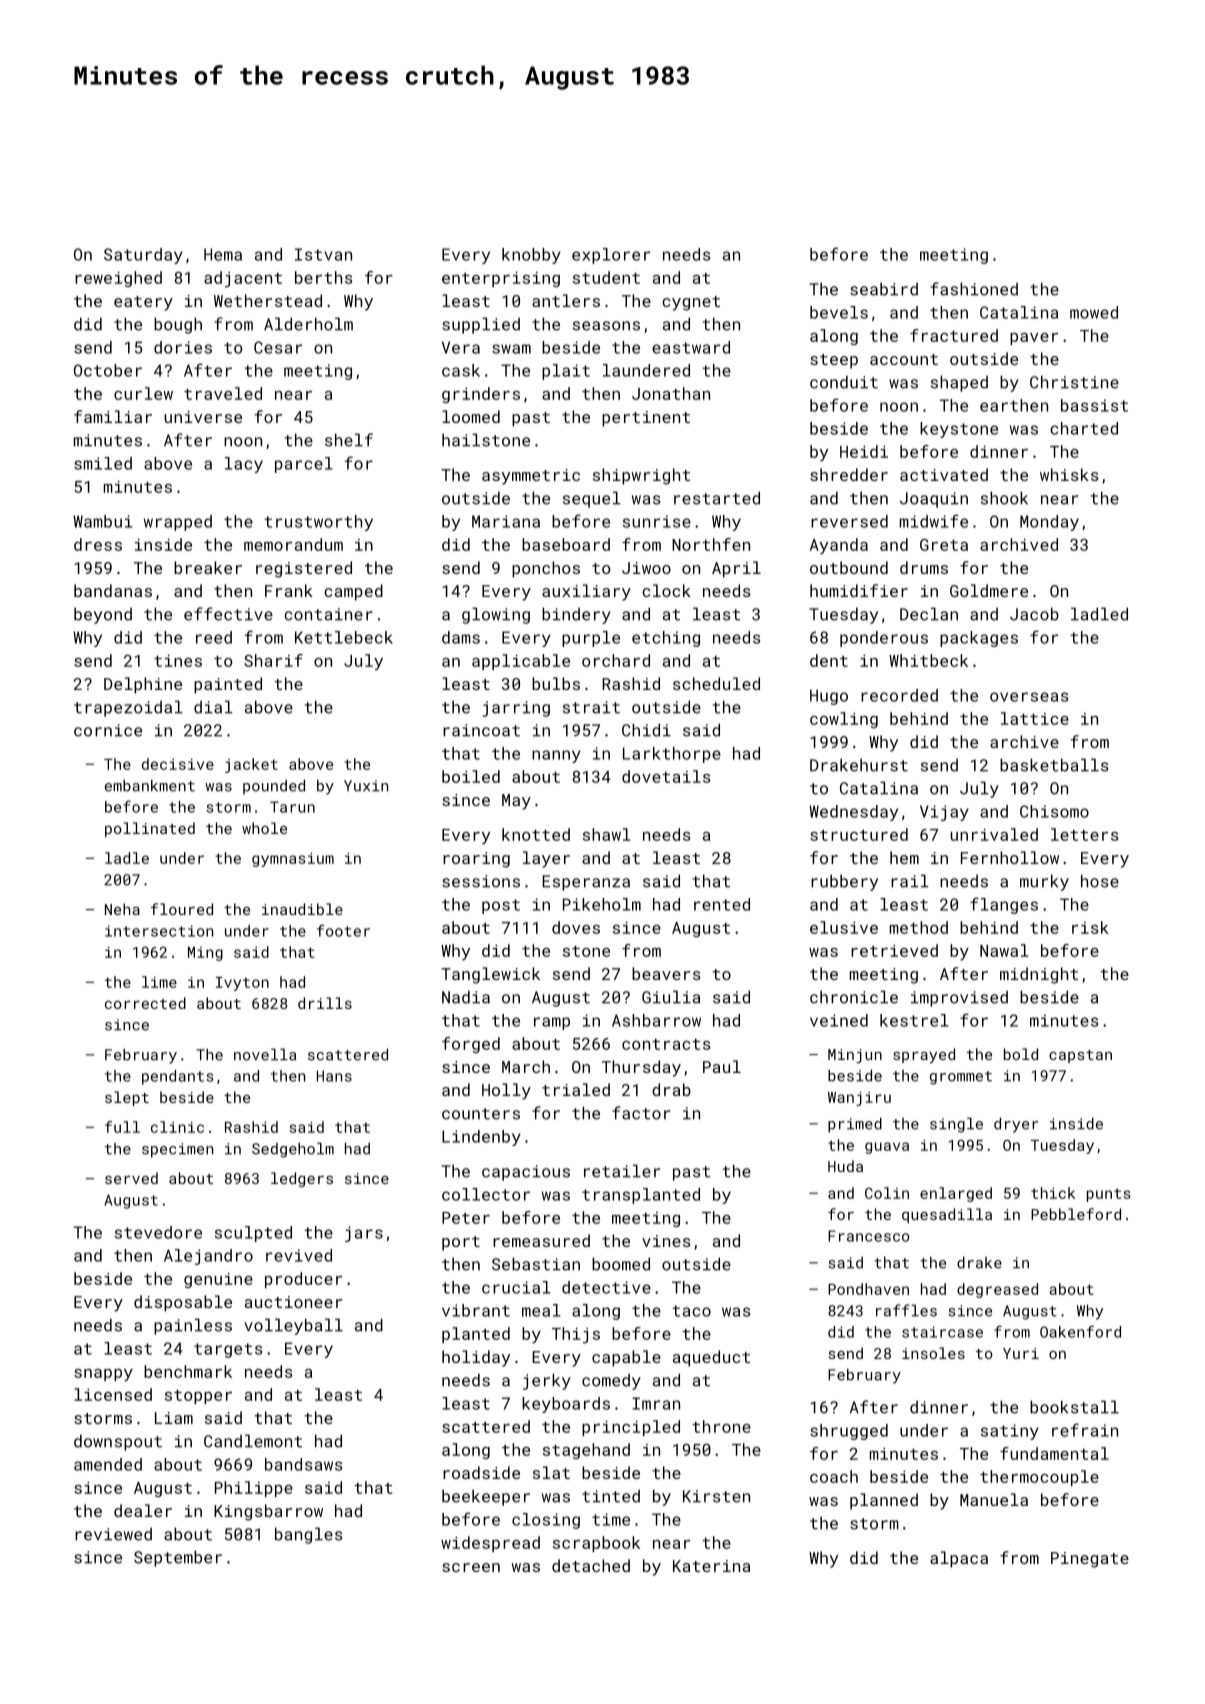 This image has height=1704, width=1205. What do you see at coordinates (208, 1257) in the image?
I see `Alejandro` at bounding box center [208, 1257].
